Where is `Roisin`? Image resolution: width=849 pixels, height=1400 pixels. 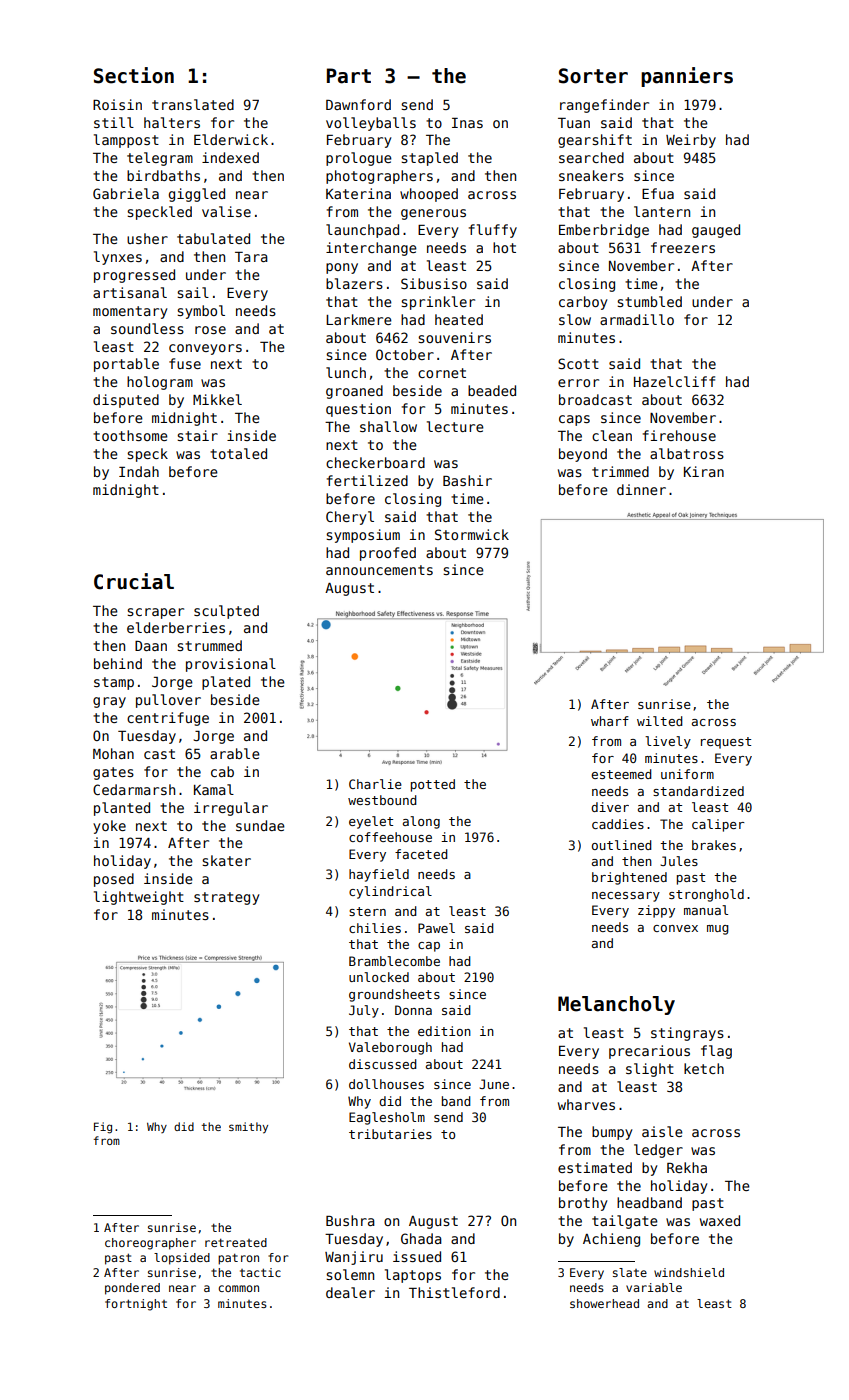
Roisin is located at coordinates (117, 104).
